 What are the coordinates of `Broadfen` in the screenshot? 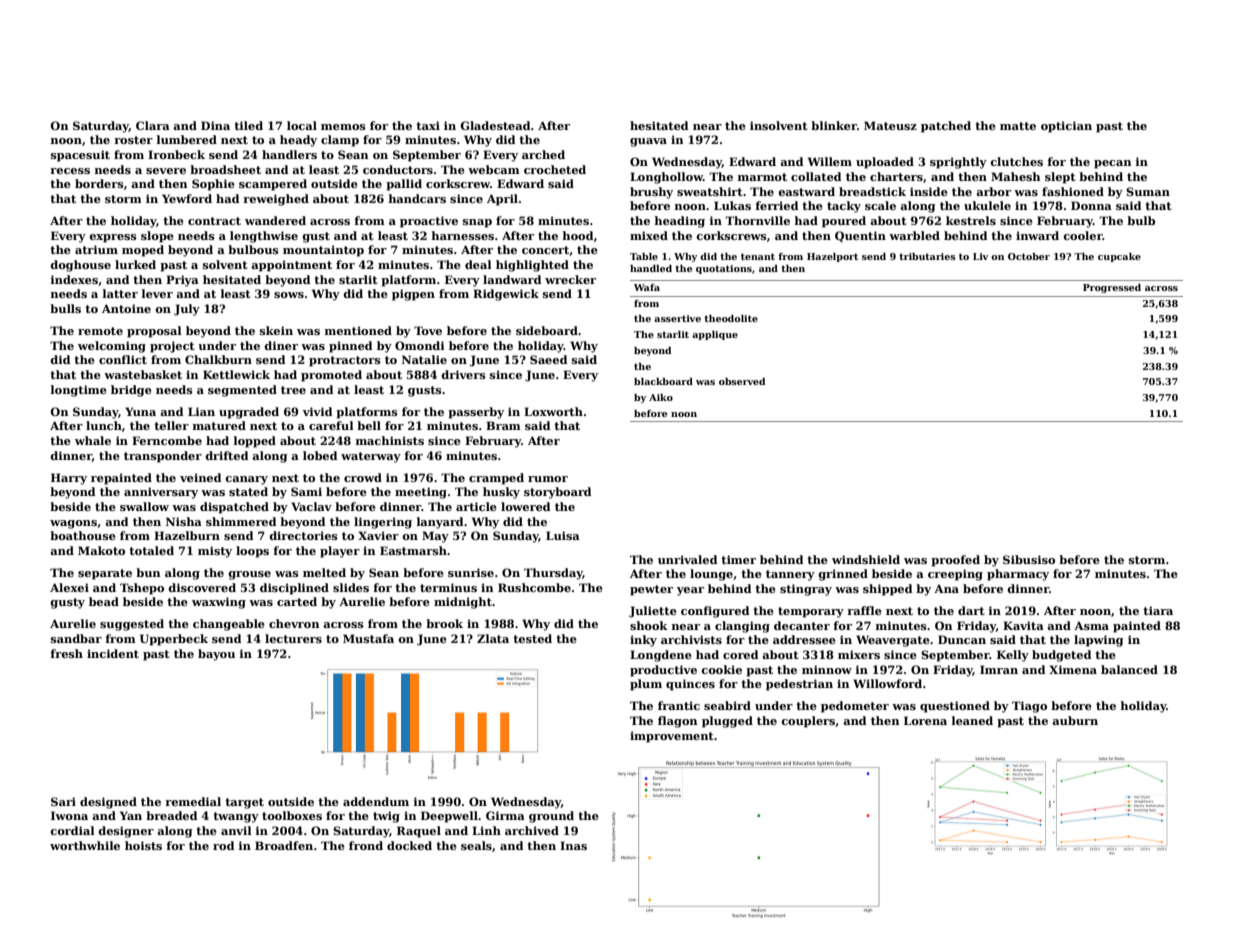 It's located at (284, 845).
